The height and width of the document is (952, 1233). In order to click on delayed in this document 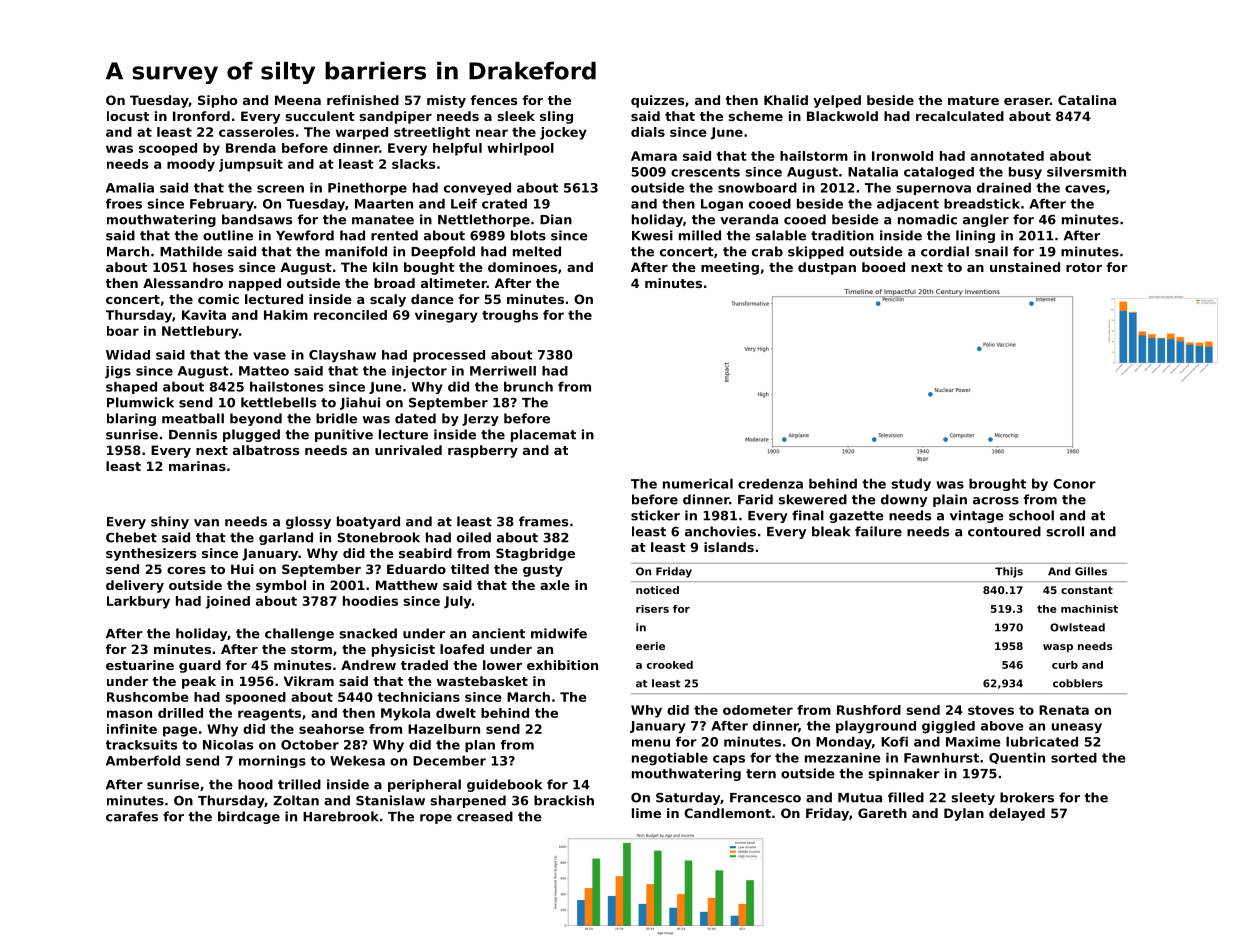, I will do `click(1017, 814)`.
